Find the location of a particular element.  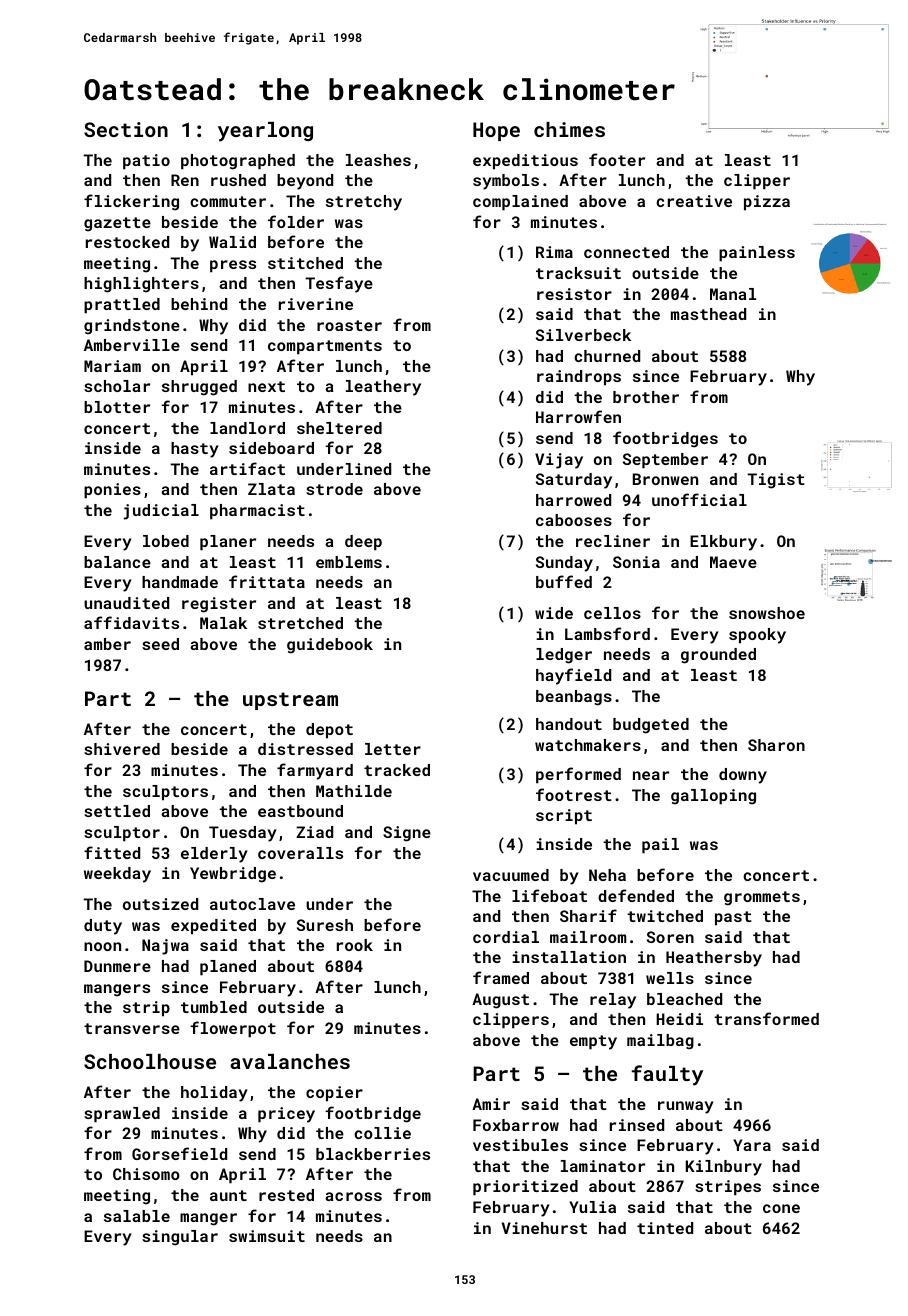

yearlong is located at coordinates (265, 132).
